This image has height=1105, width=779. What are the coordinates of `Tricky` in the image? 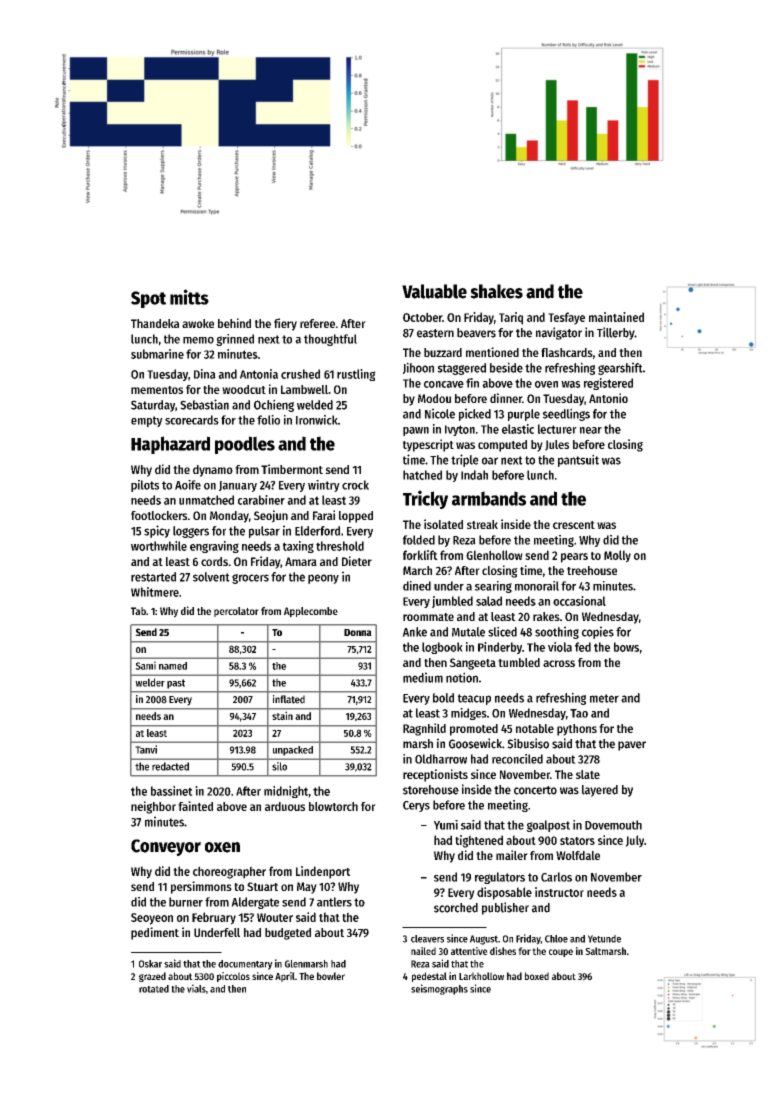 It's located at (425, 499).
